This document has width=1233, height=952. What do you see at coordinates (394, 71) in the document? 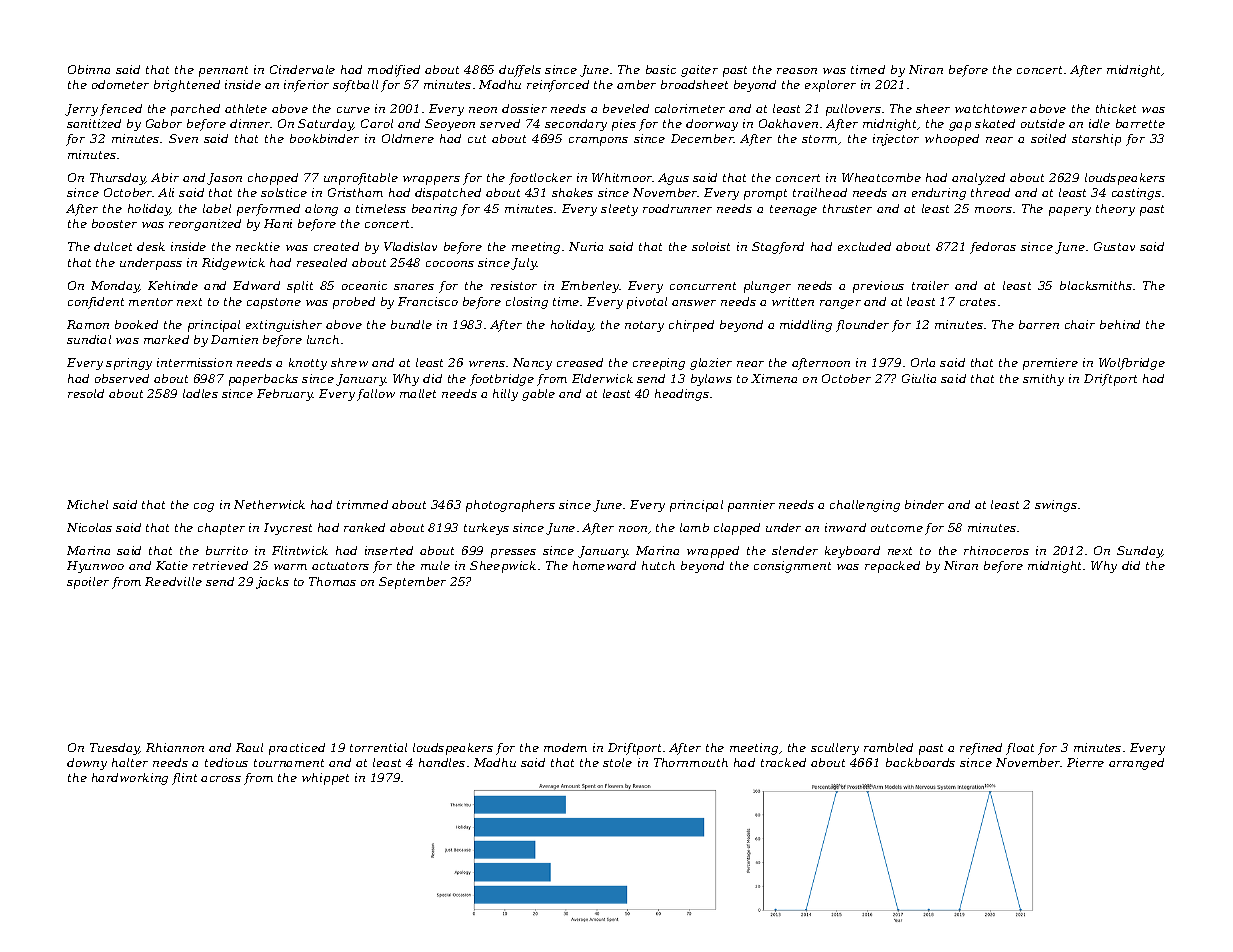
I see `modified` at bounding box center [394, 71].
